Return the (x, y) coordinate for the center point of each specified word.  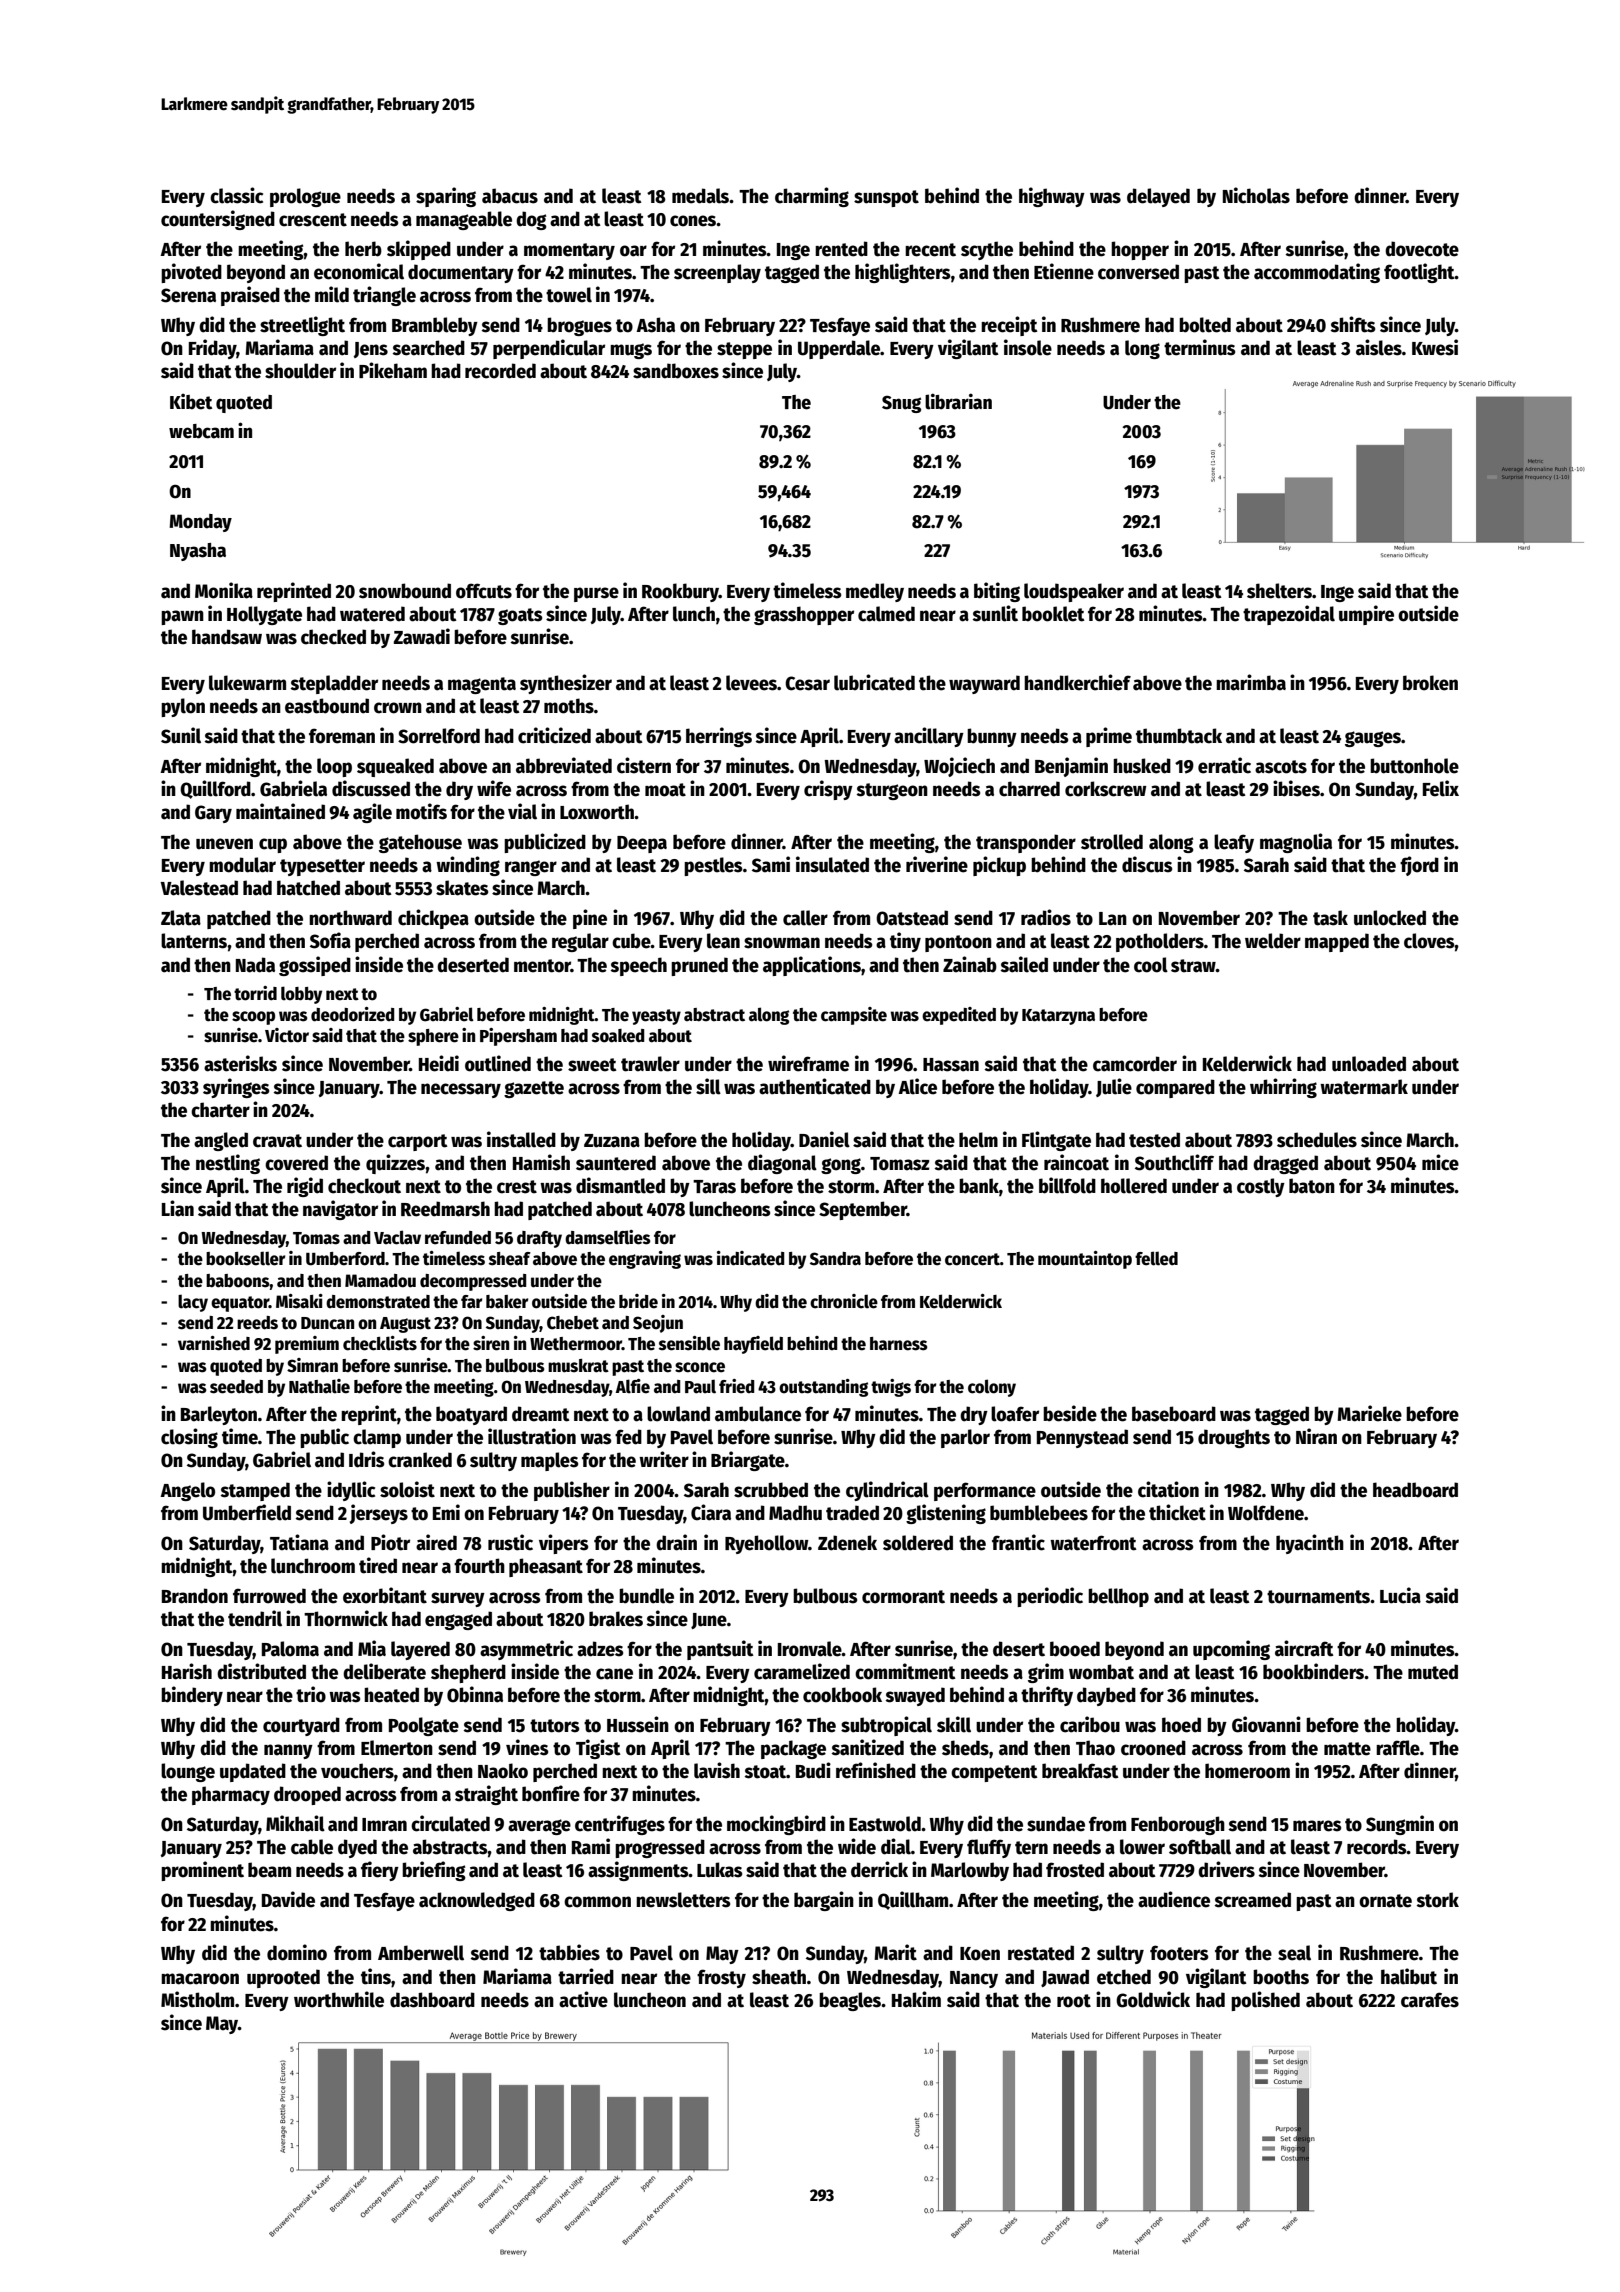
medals (701, 196)
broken (1430, 683)
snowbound (405, 591)
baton (1312, 1186)
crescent (313, 220)
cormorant (903, 1597)
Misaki (299, 1301)
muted (1433, 1672)
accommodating (1317, 273)
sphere (433, 1037)
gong (841, 1166)
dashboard (432, 2000)
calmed (886, 614)
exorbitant (385, 1595)
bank (979, 1186)
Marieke (1369, 1413)
